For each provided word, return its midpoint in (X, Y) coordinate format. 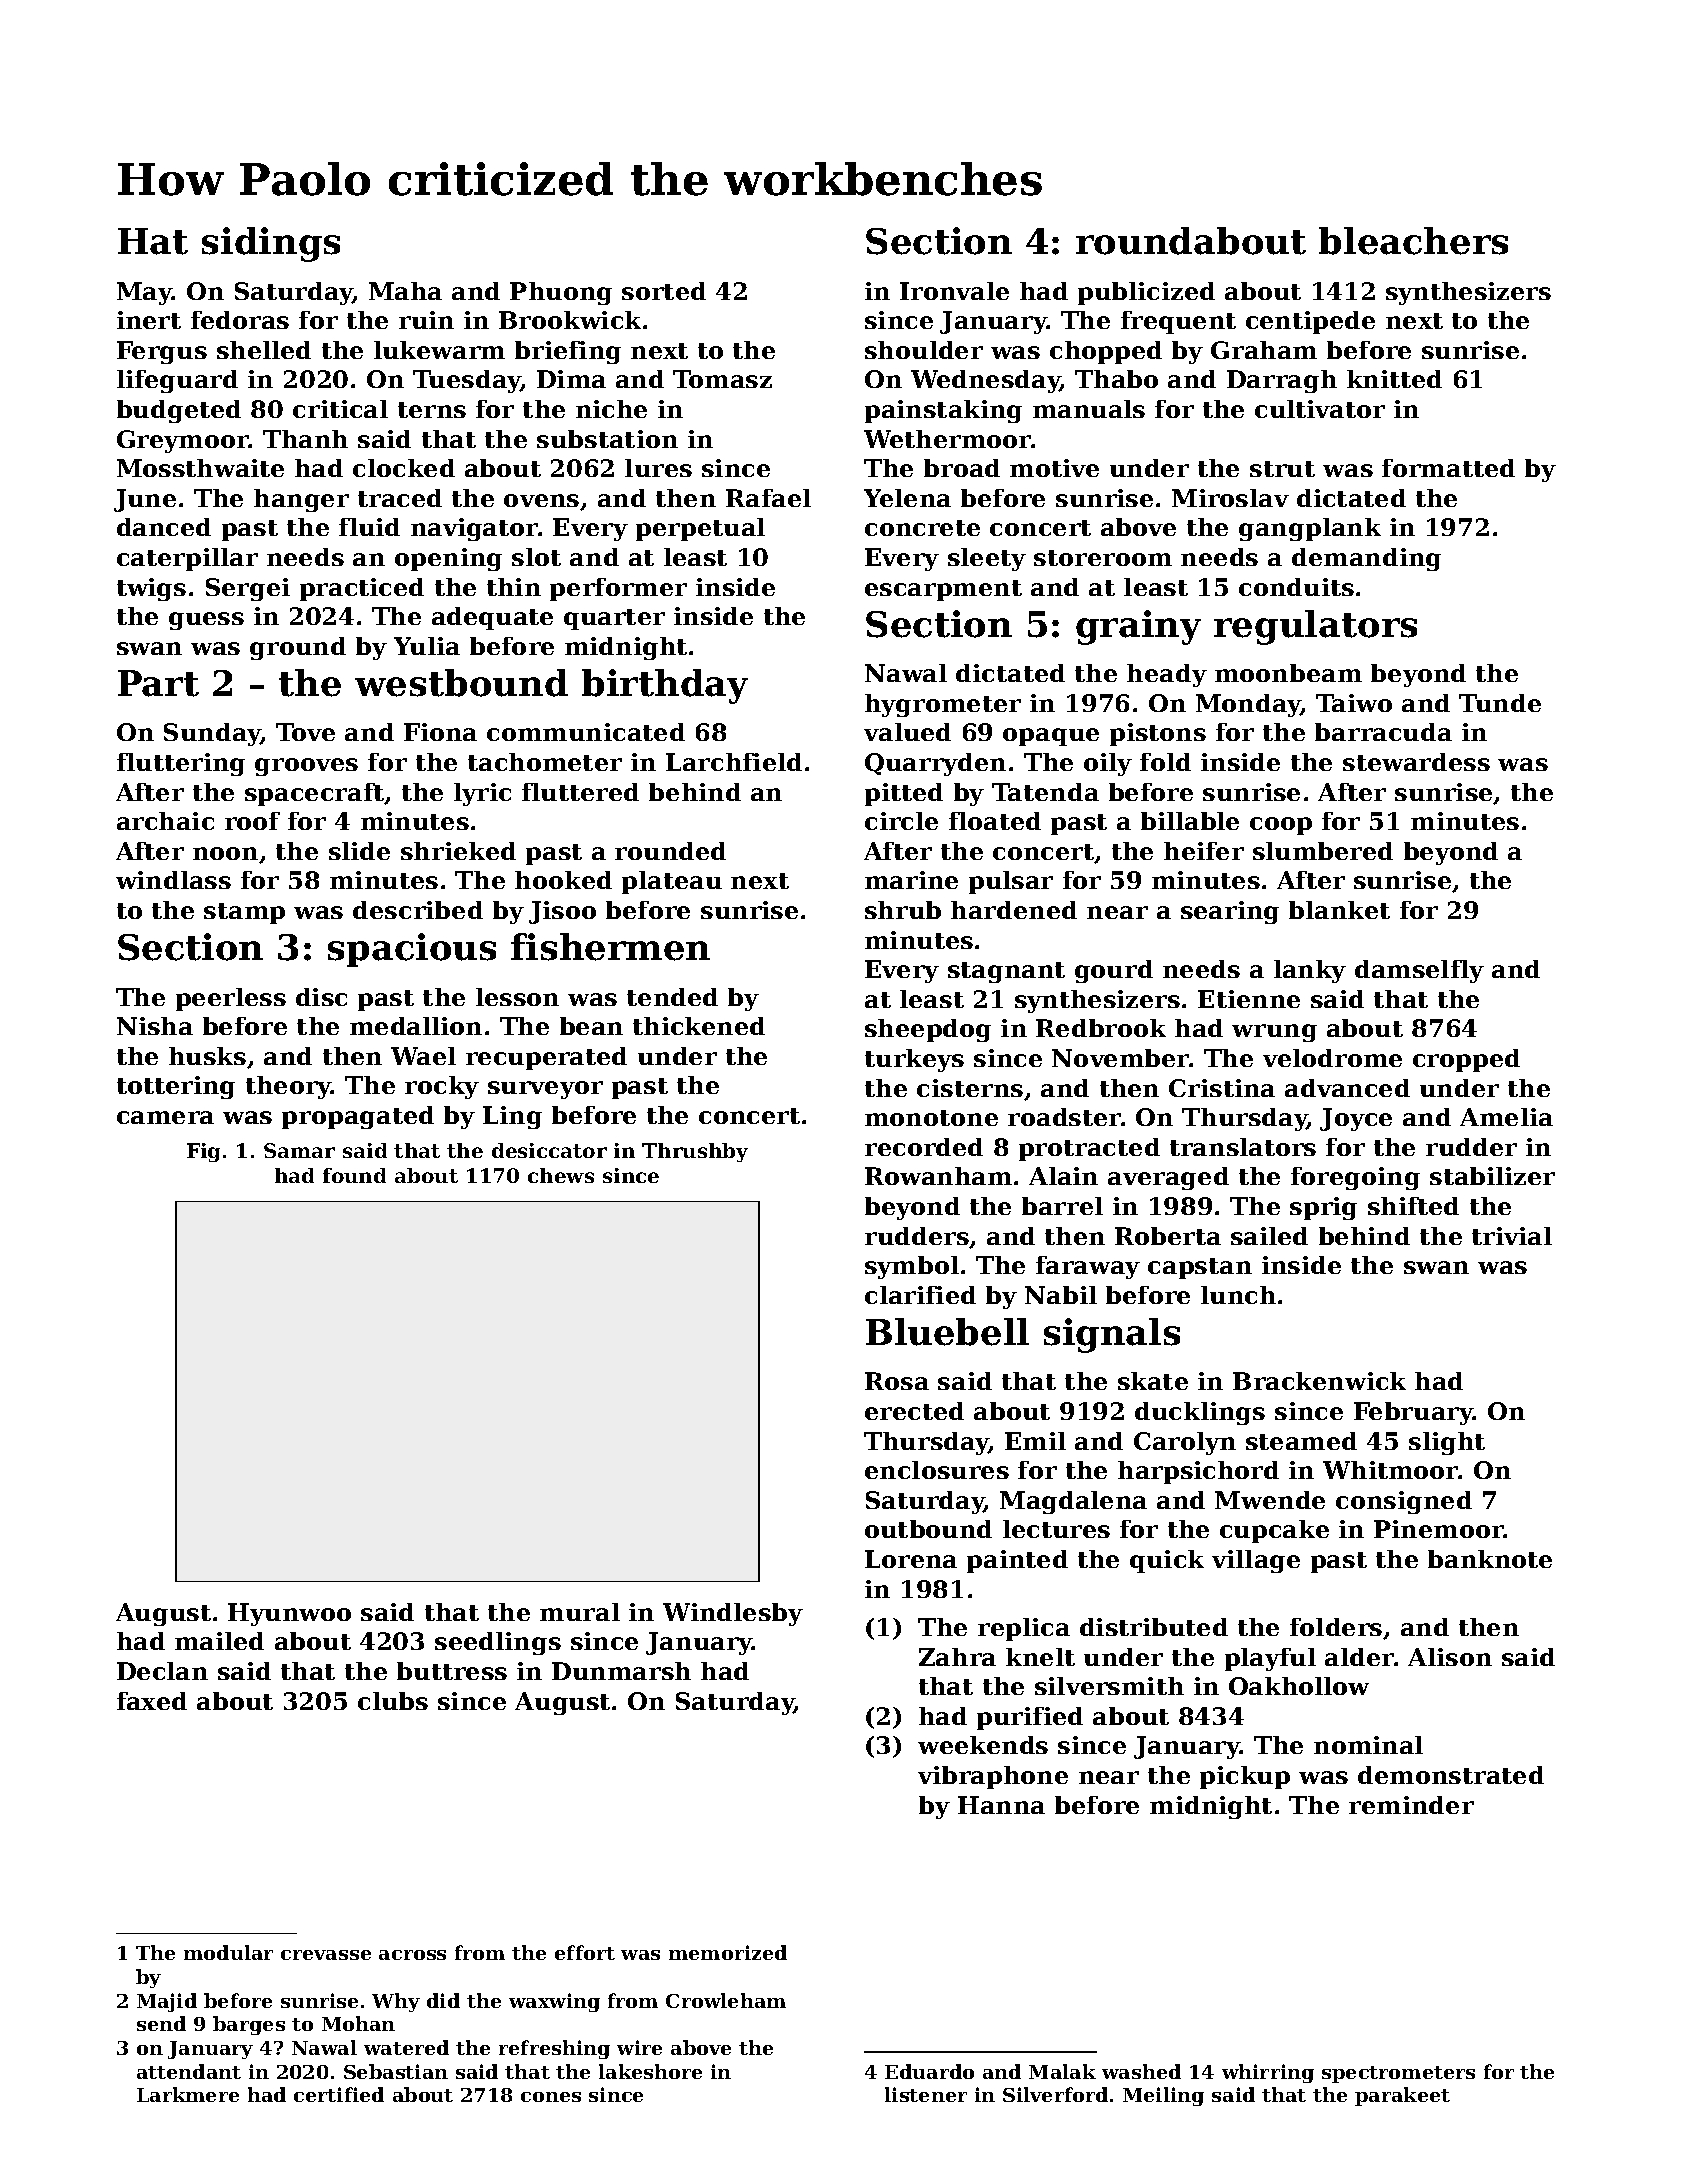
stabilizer (1492, 1176)
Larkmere (188, 2094)
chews (561, 1175)
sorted (664, 291)
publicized (1146, 293)
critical (340, 409)
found (354, 1175)
